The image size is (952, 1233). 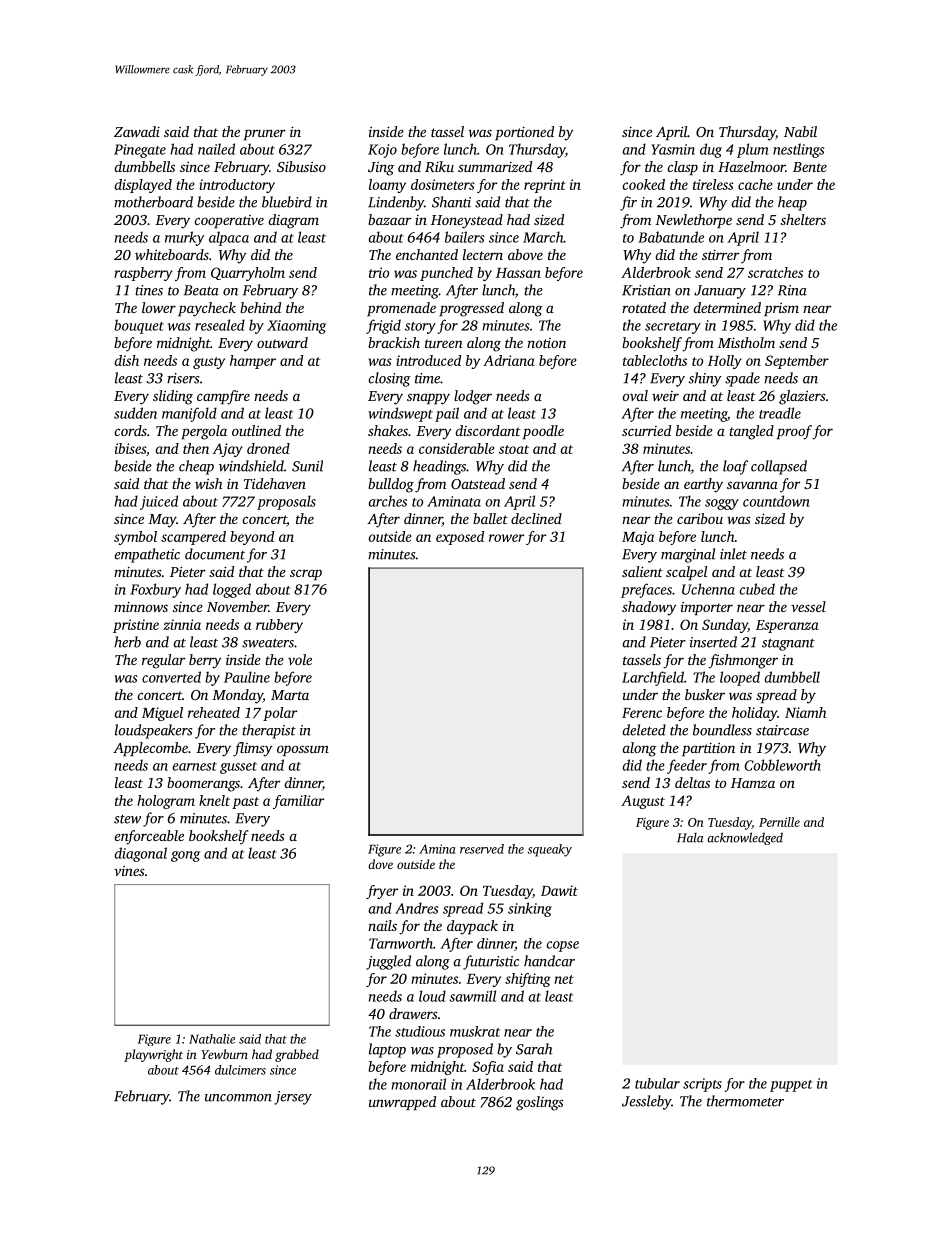 I want to click on dish, so click(x=127, y=360).
